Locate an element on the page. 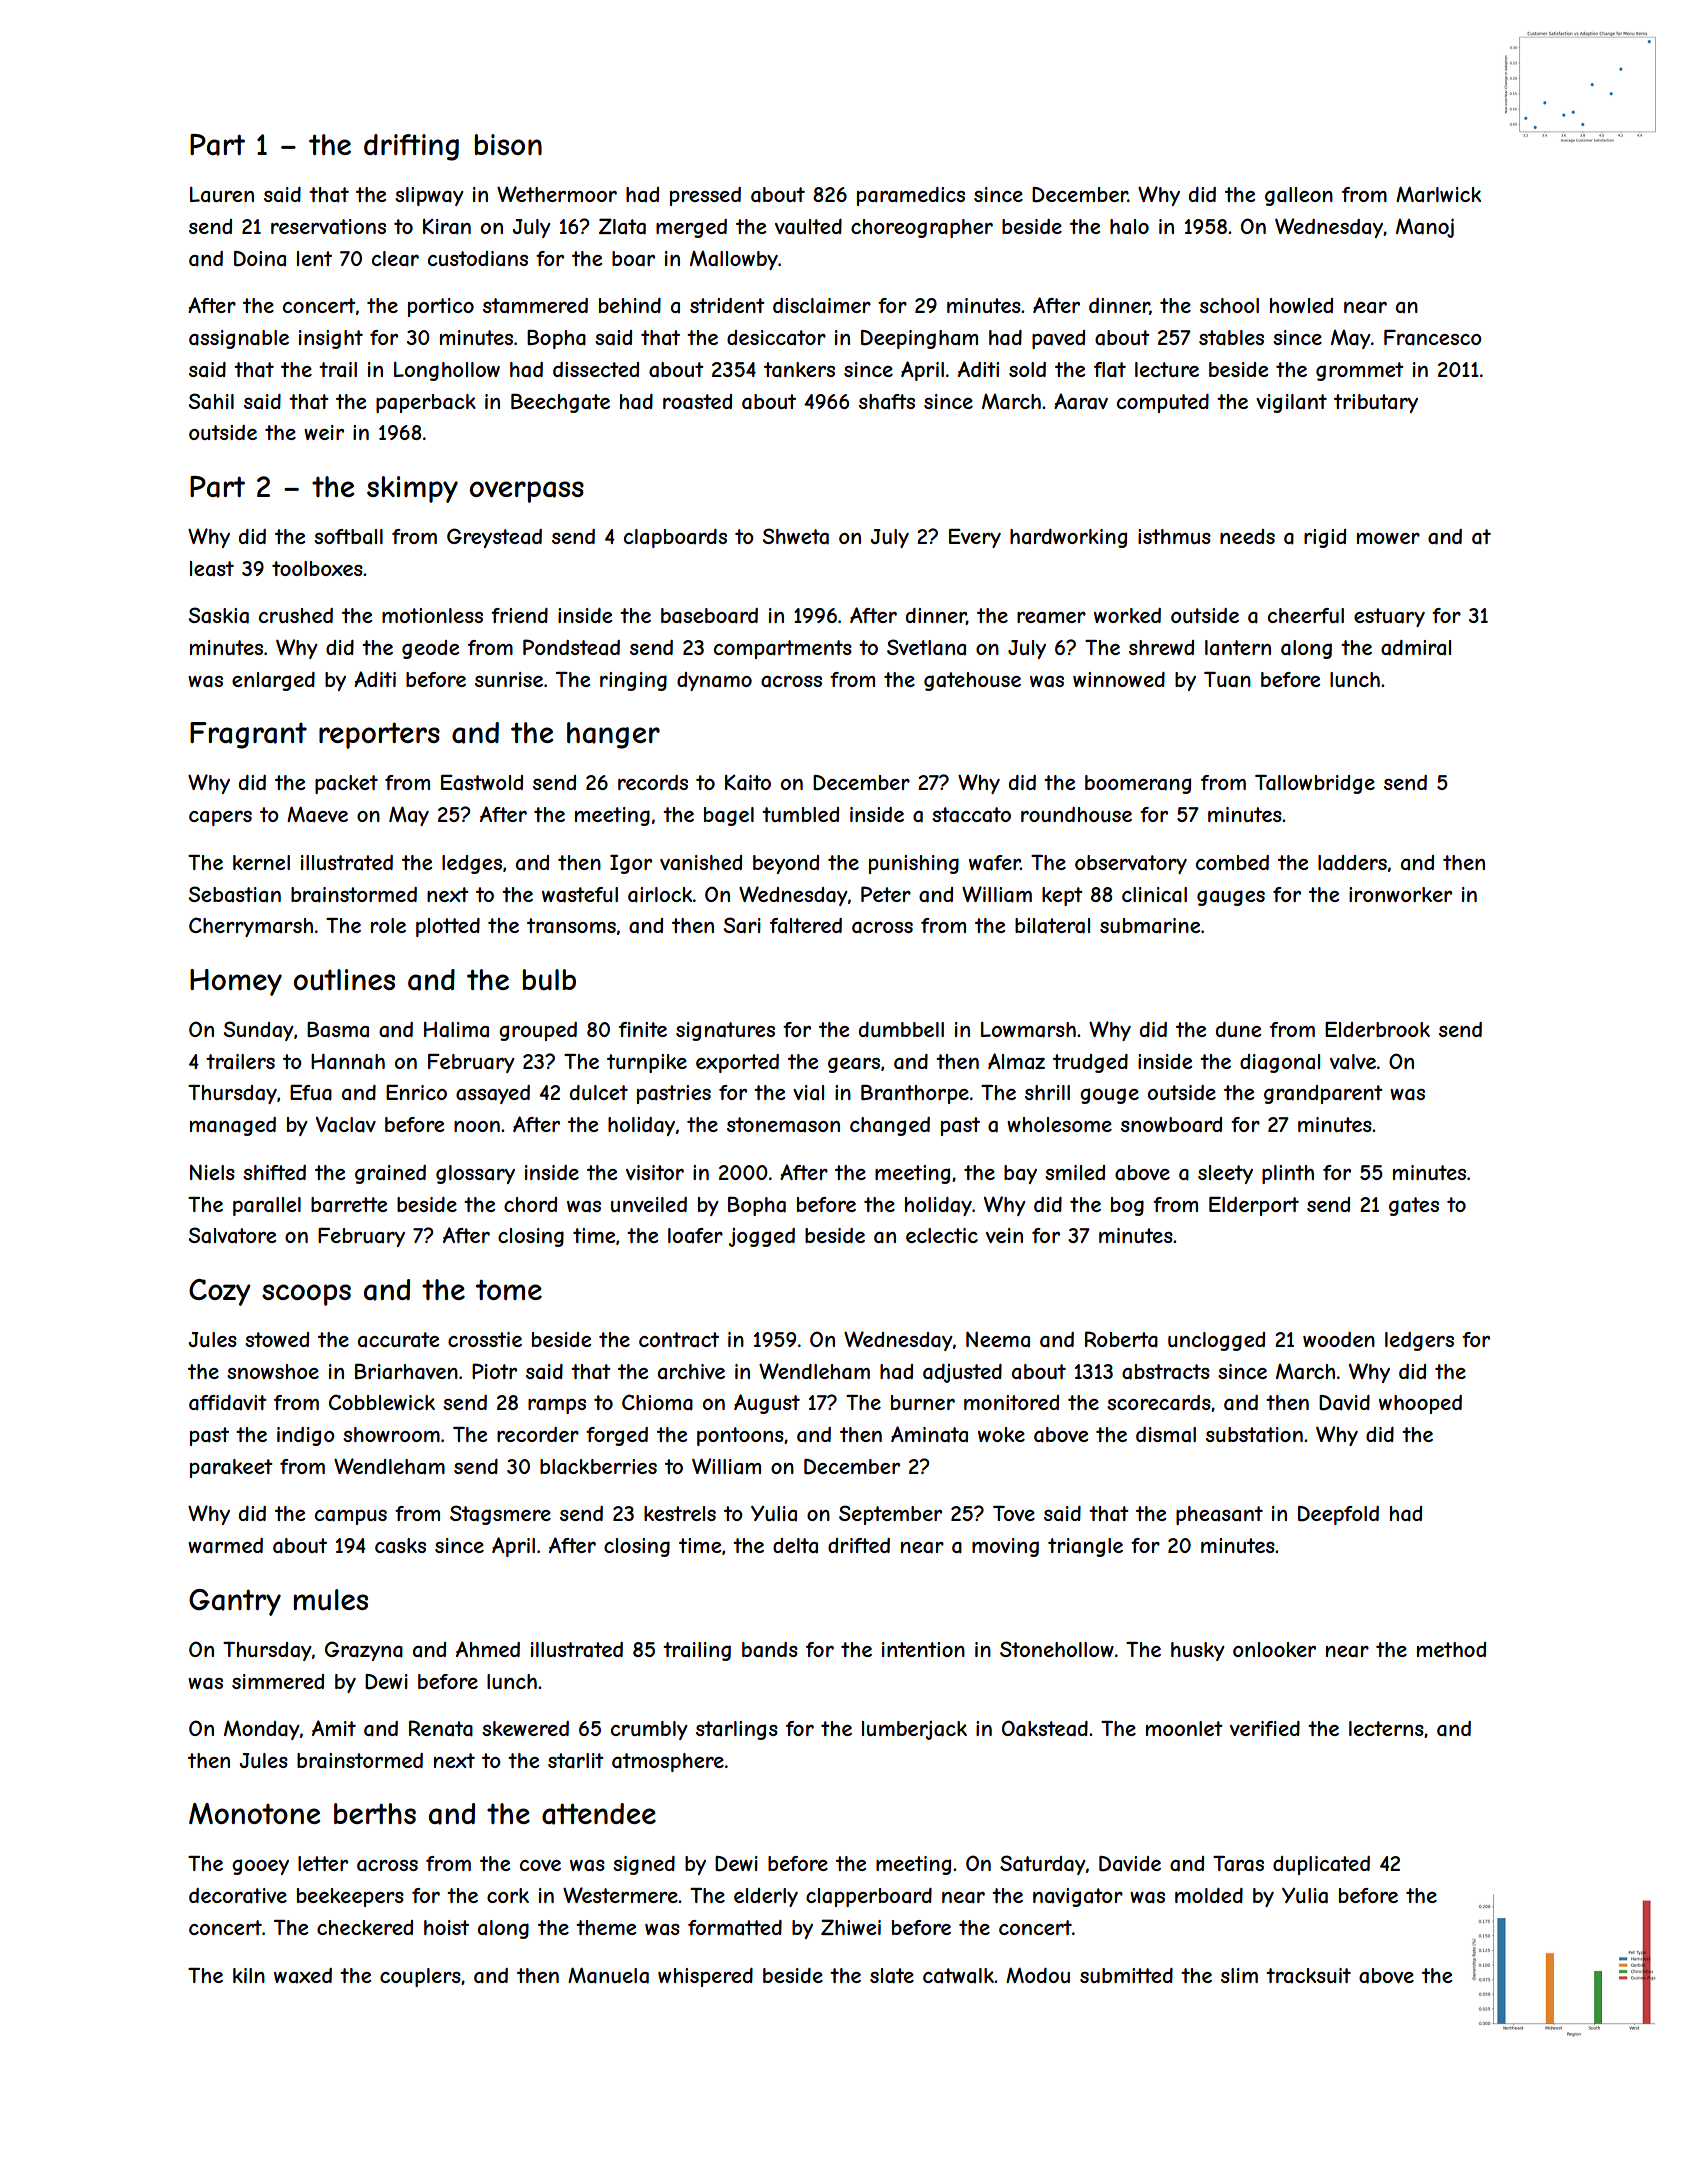  catwalk is located at coordinates (958, 1976).
